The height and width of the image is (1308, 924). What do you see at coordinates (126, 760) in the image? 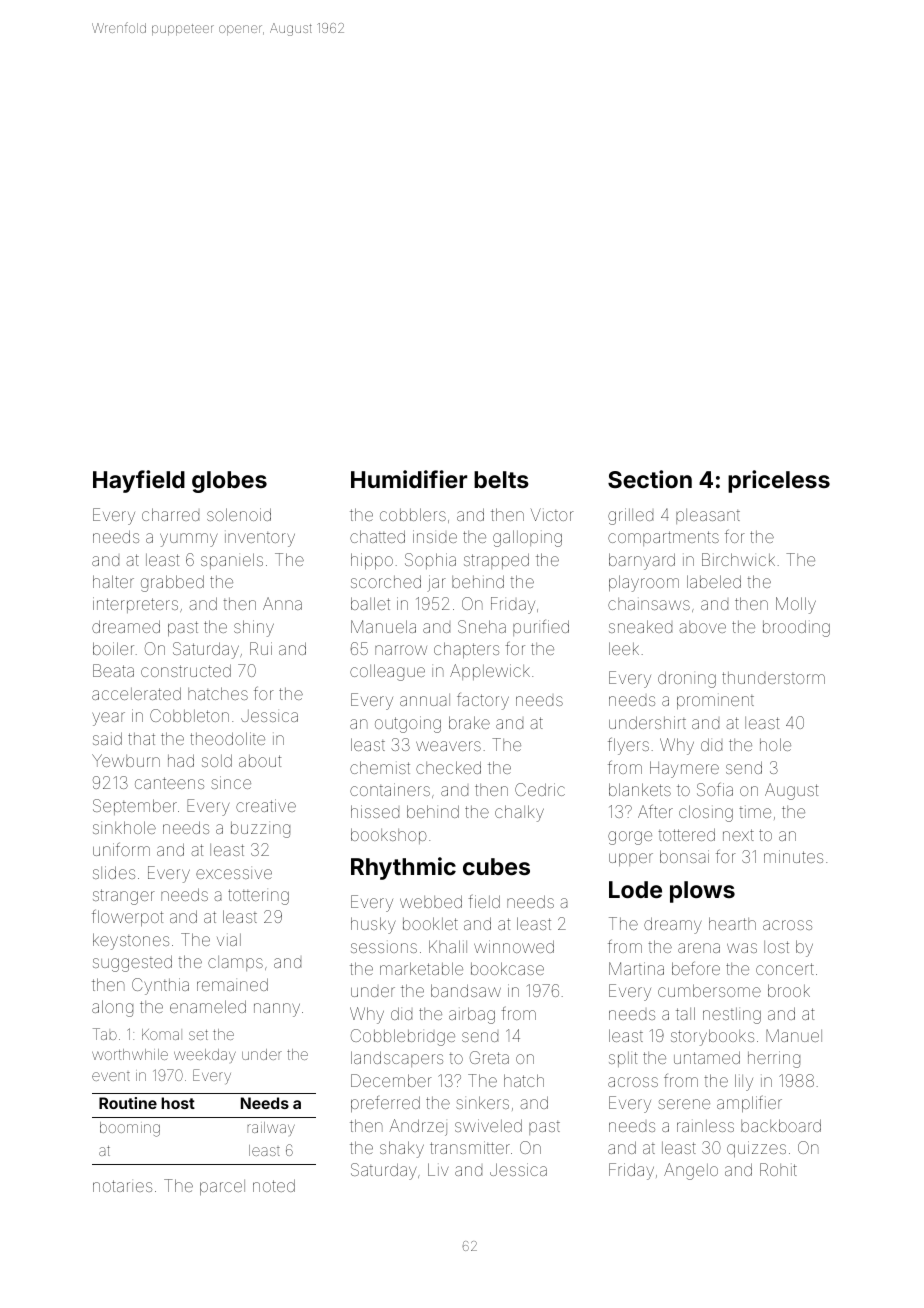
I see `Yewburn` at bounding box center [126, 760].
